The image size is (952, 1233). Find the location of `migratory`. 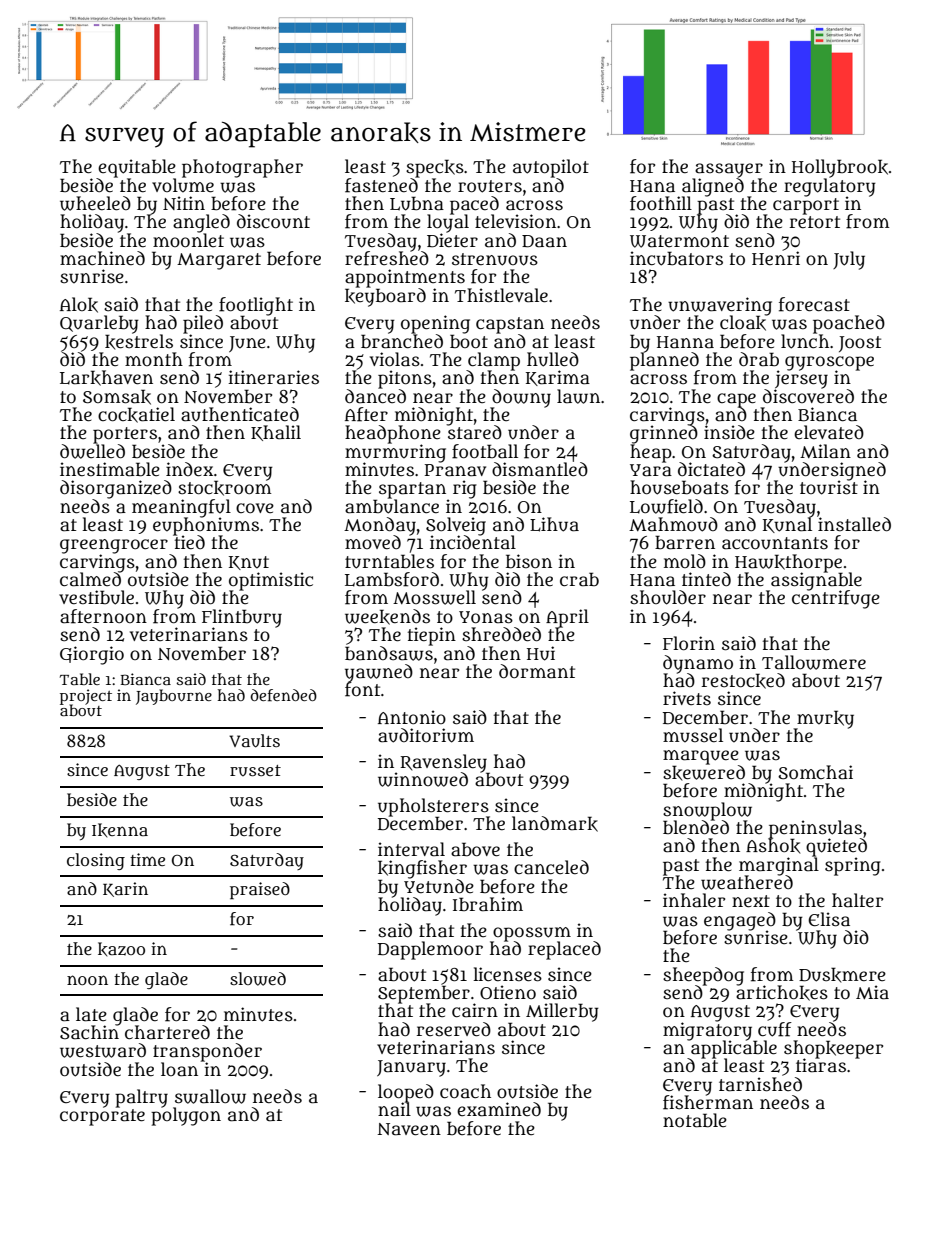

migratory is located at coordinates (707, 1031).
